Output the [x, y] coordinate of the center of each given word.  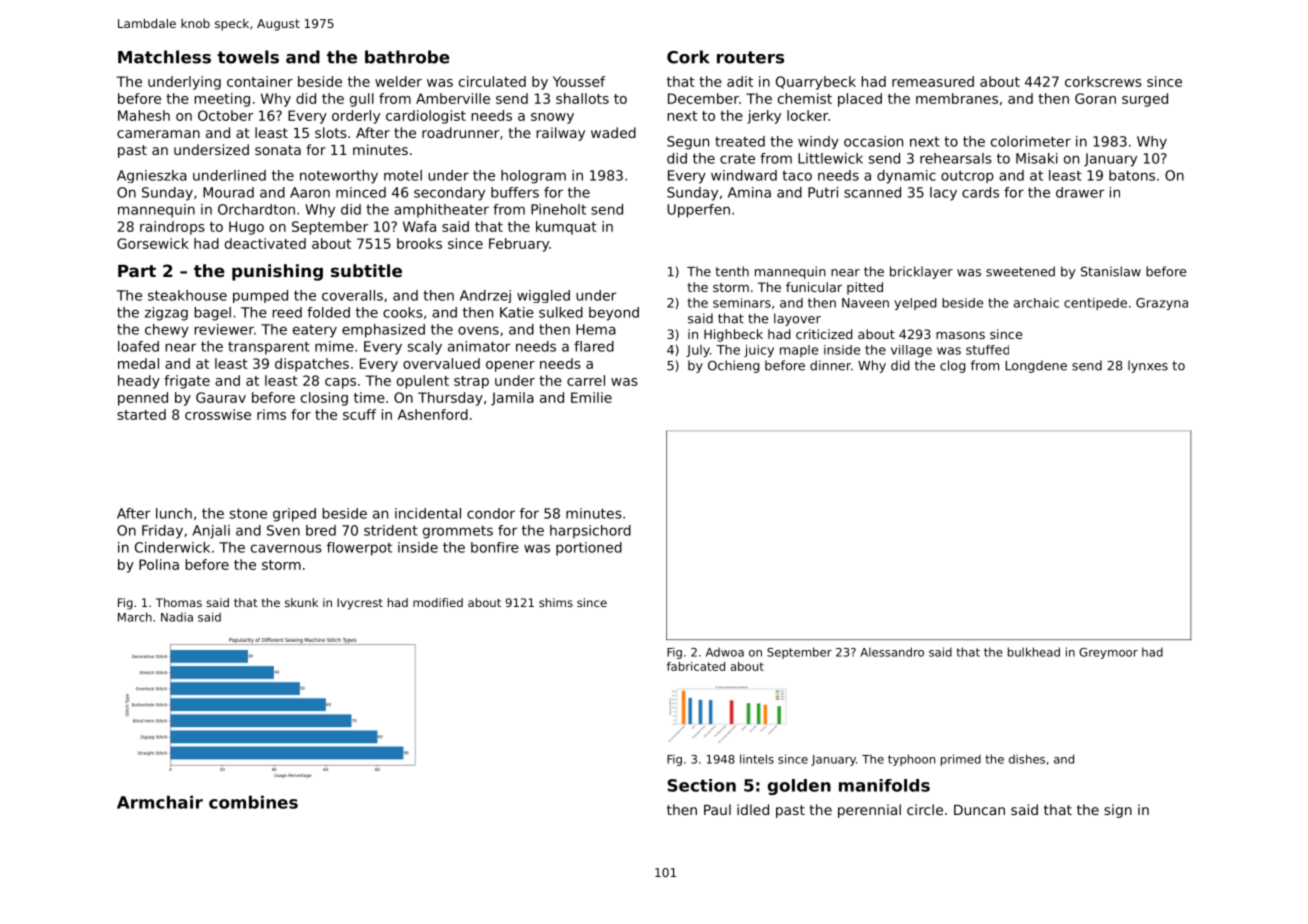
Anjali [211, 532]
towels [248, 57]
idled [753, 809]
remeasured [933, 81]
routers [750, 57]
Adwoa [725, 652]
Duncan [979, 810]
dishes [1027, 759]
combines [253, 802]
